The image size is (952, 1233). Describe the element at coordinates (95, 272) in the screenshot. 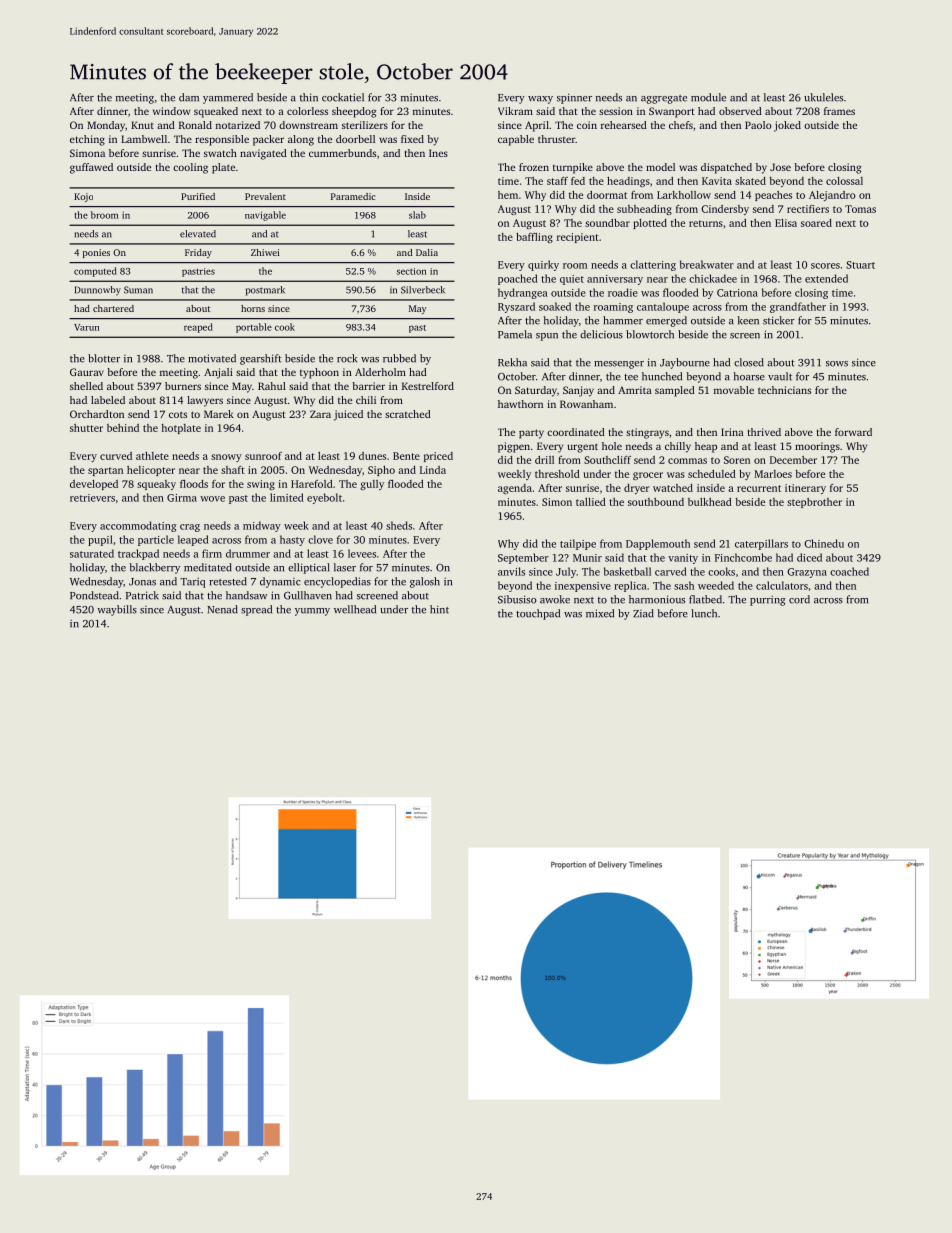

I see `computed` at that location.
